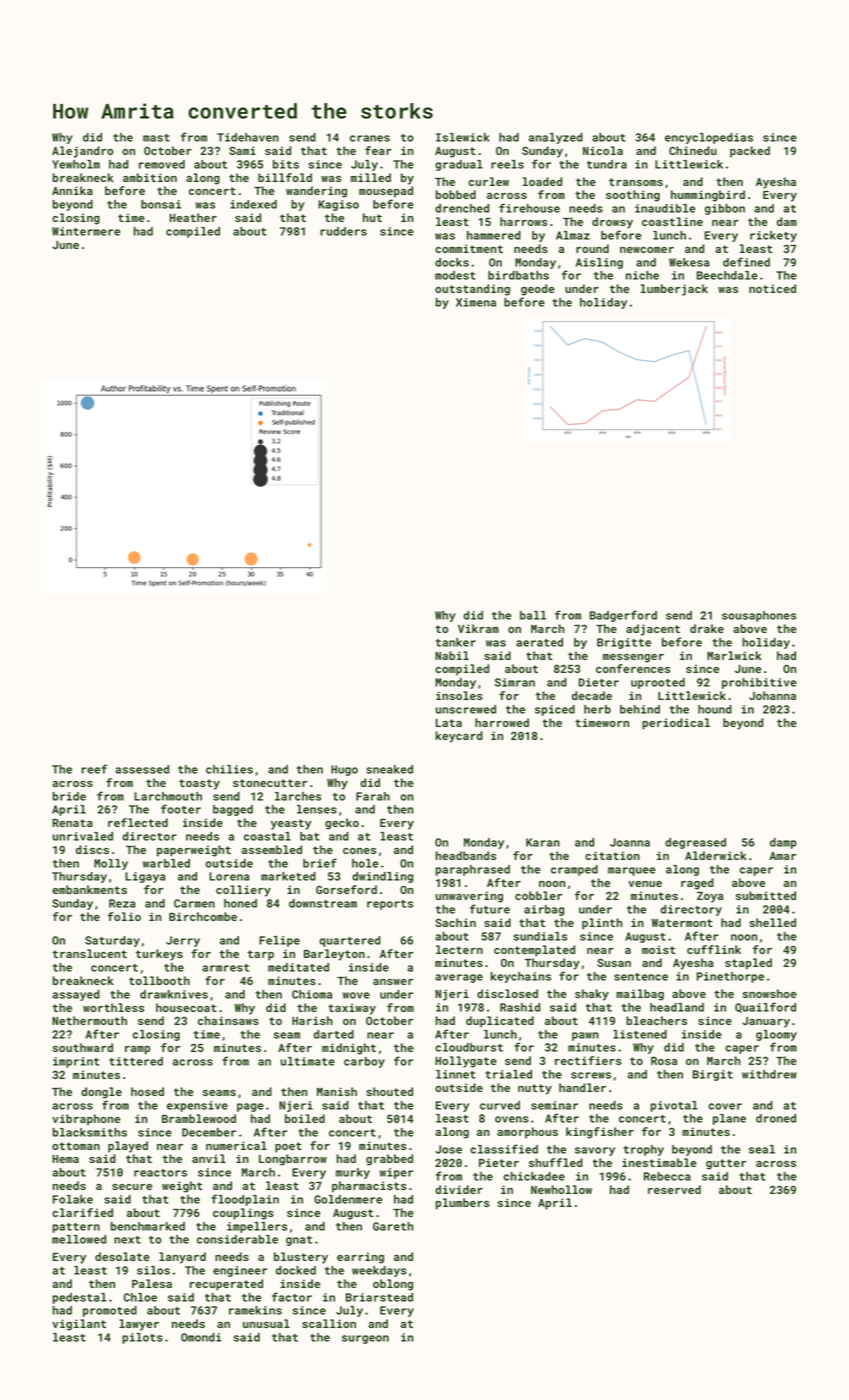 The width and height of the image is (849, 1400). I want to click on unusual, so click(266, 1323).
